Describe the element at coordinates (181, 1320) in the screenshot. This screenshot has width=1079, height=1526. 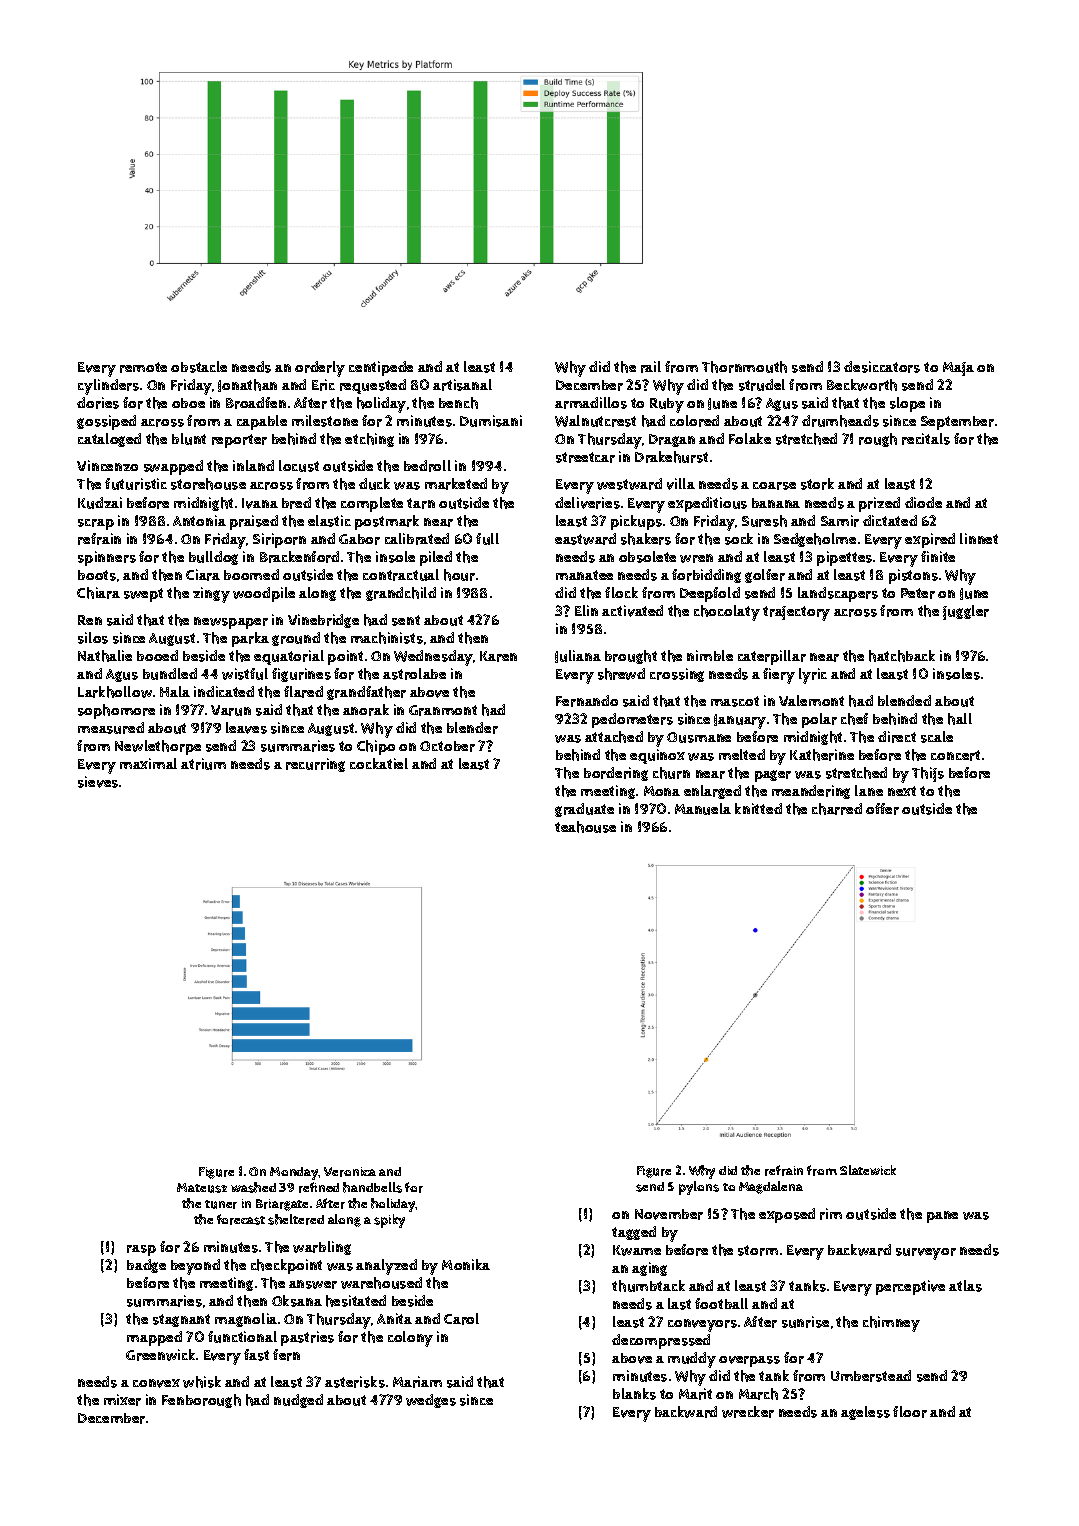
I see `stagnant` at that location.
